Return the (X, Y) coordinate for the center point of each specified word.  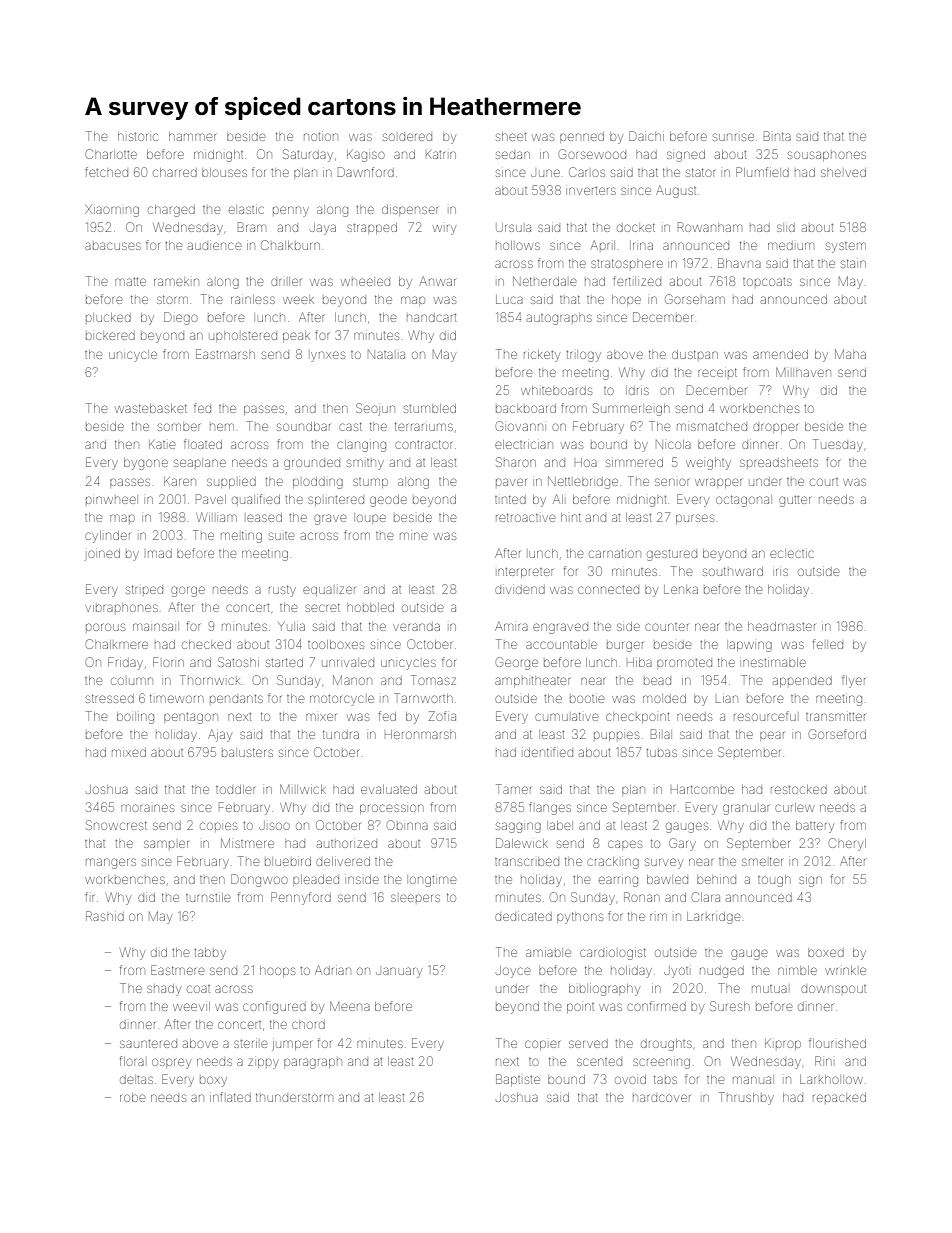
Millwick (303, 789)
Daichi (646, 136)
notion (321, 137)
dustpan (695, 354)
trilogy (583, 356)
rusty (282, 591)
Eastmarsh (225, 354)
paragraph (313, 1063)
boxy (213, 1081)
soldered (407, 137)
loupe (371, 518)
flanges (550, 808)
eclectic (792, 554)
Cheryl (847, 844)
